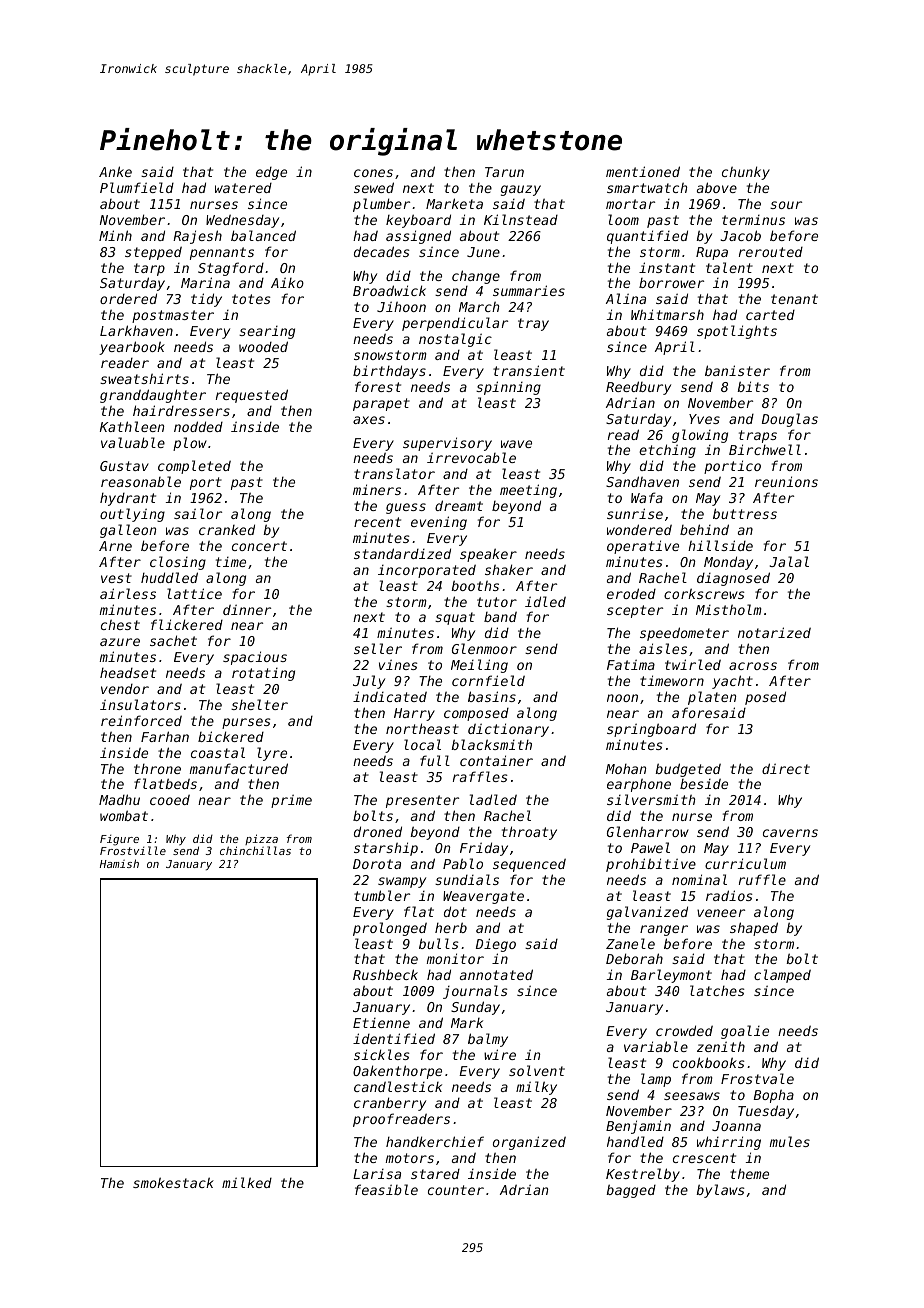 This screenshot has height=1308, width=924. Describe the element at coordinates (173, 1182) in the screenshot. I see `smokestack` at that location.
